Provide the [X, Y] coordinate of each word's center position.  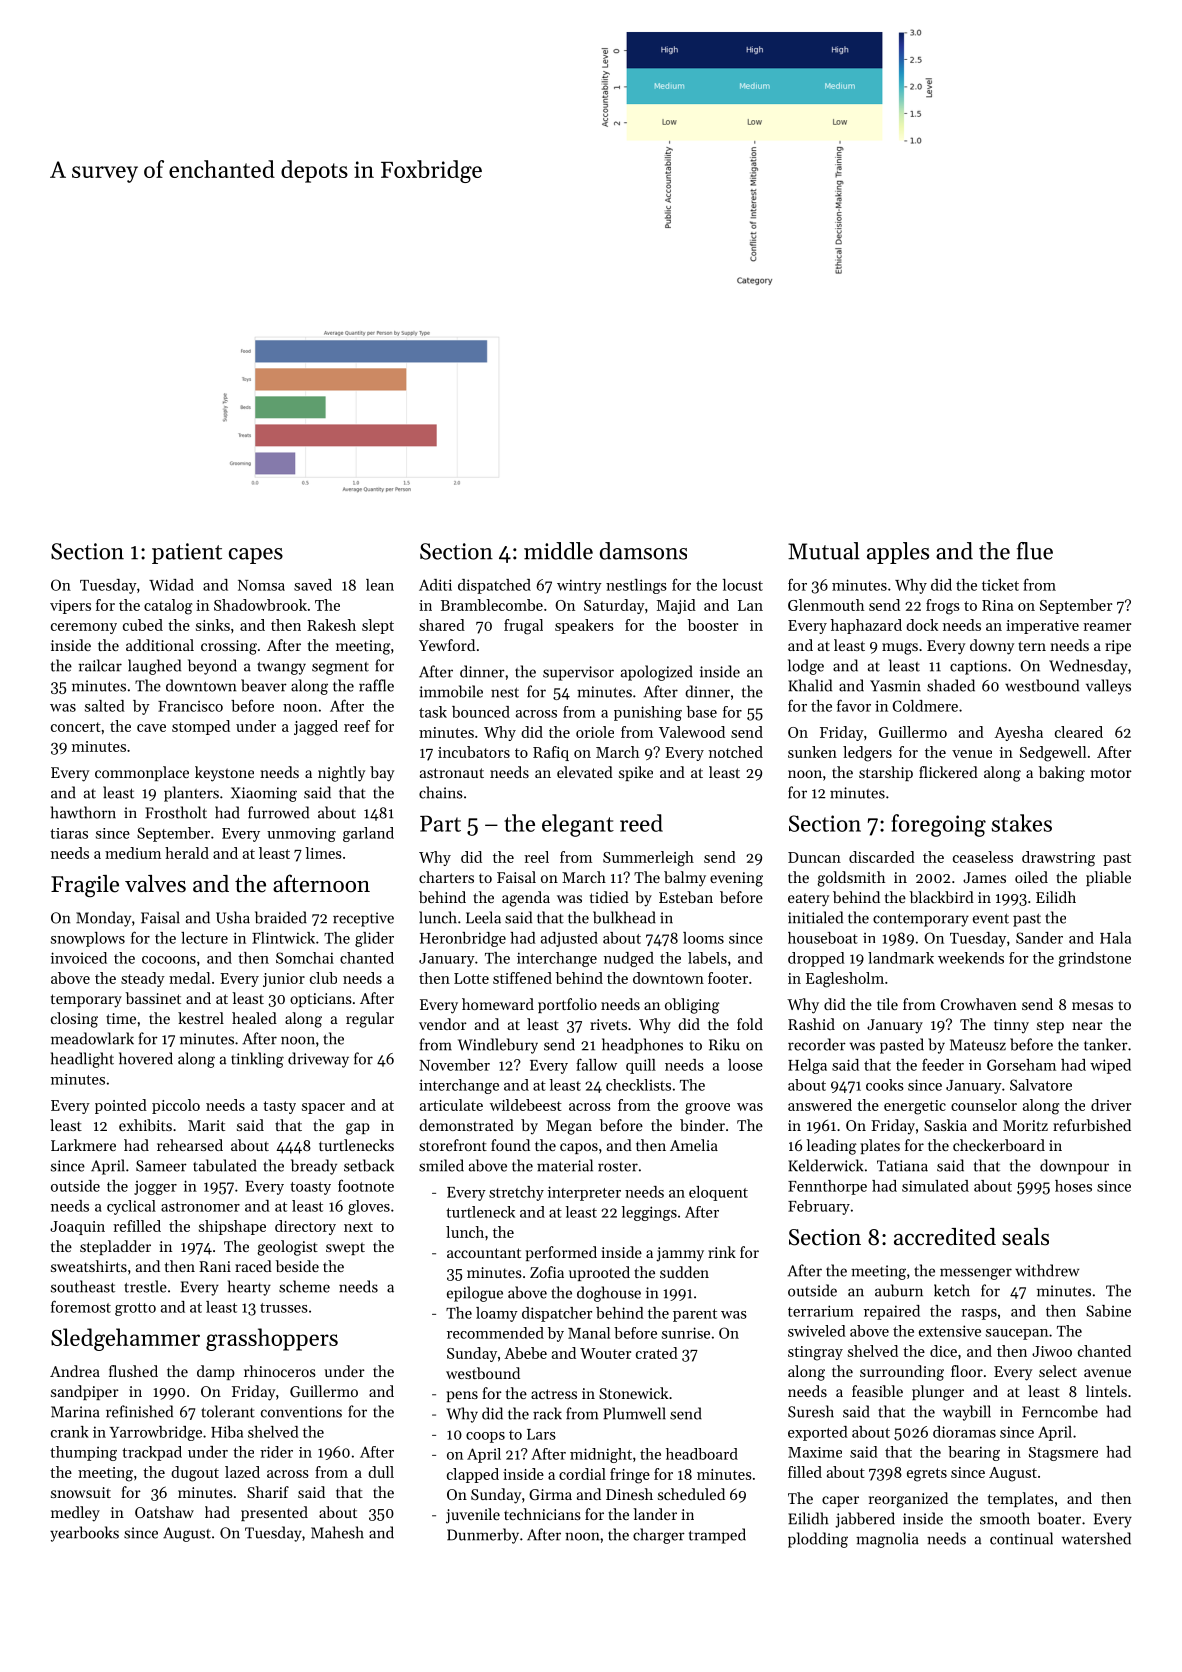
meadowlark [92, 1038]
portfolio [567, 1005]
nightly [341, 774]
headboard [702, 1454]
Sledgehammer [125, 1339]
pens [462, 1396]
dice [943, 1351]
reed [641, 823]
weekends [971, 958]
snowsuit [81, 1492]
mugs [900, 649]
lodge [806, 667]
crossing [229, 647]
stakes [1022, 823]
